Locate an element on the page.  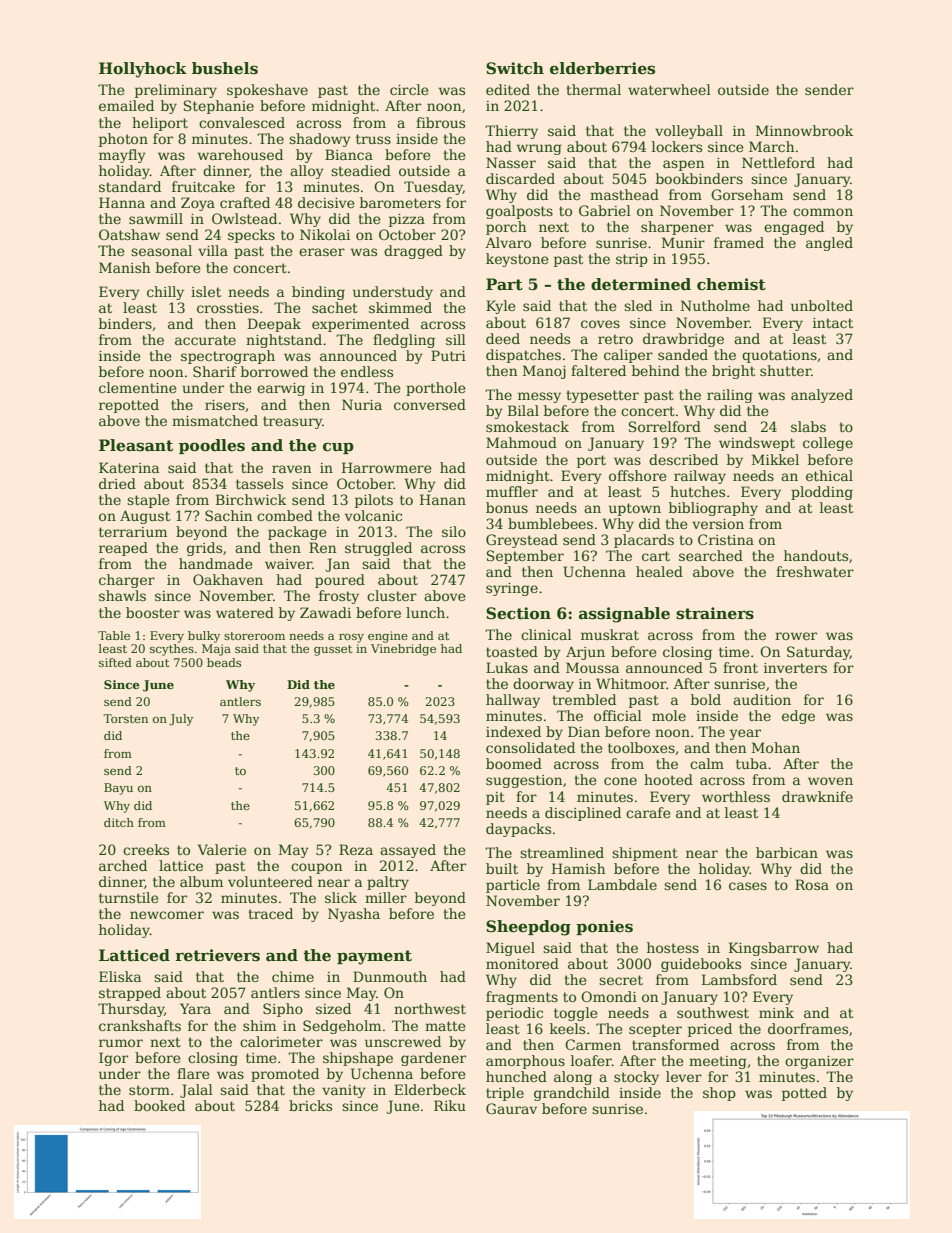
Hollyhock is located at coordinates (143, 70).
